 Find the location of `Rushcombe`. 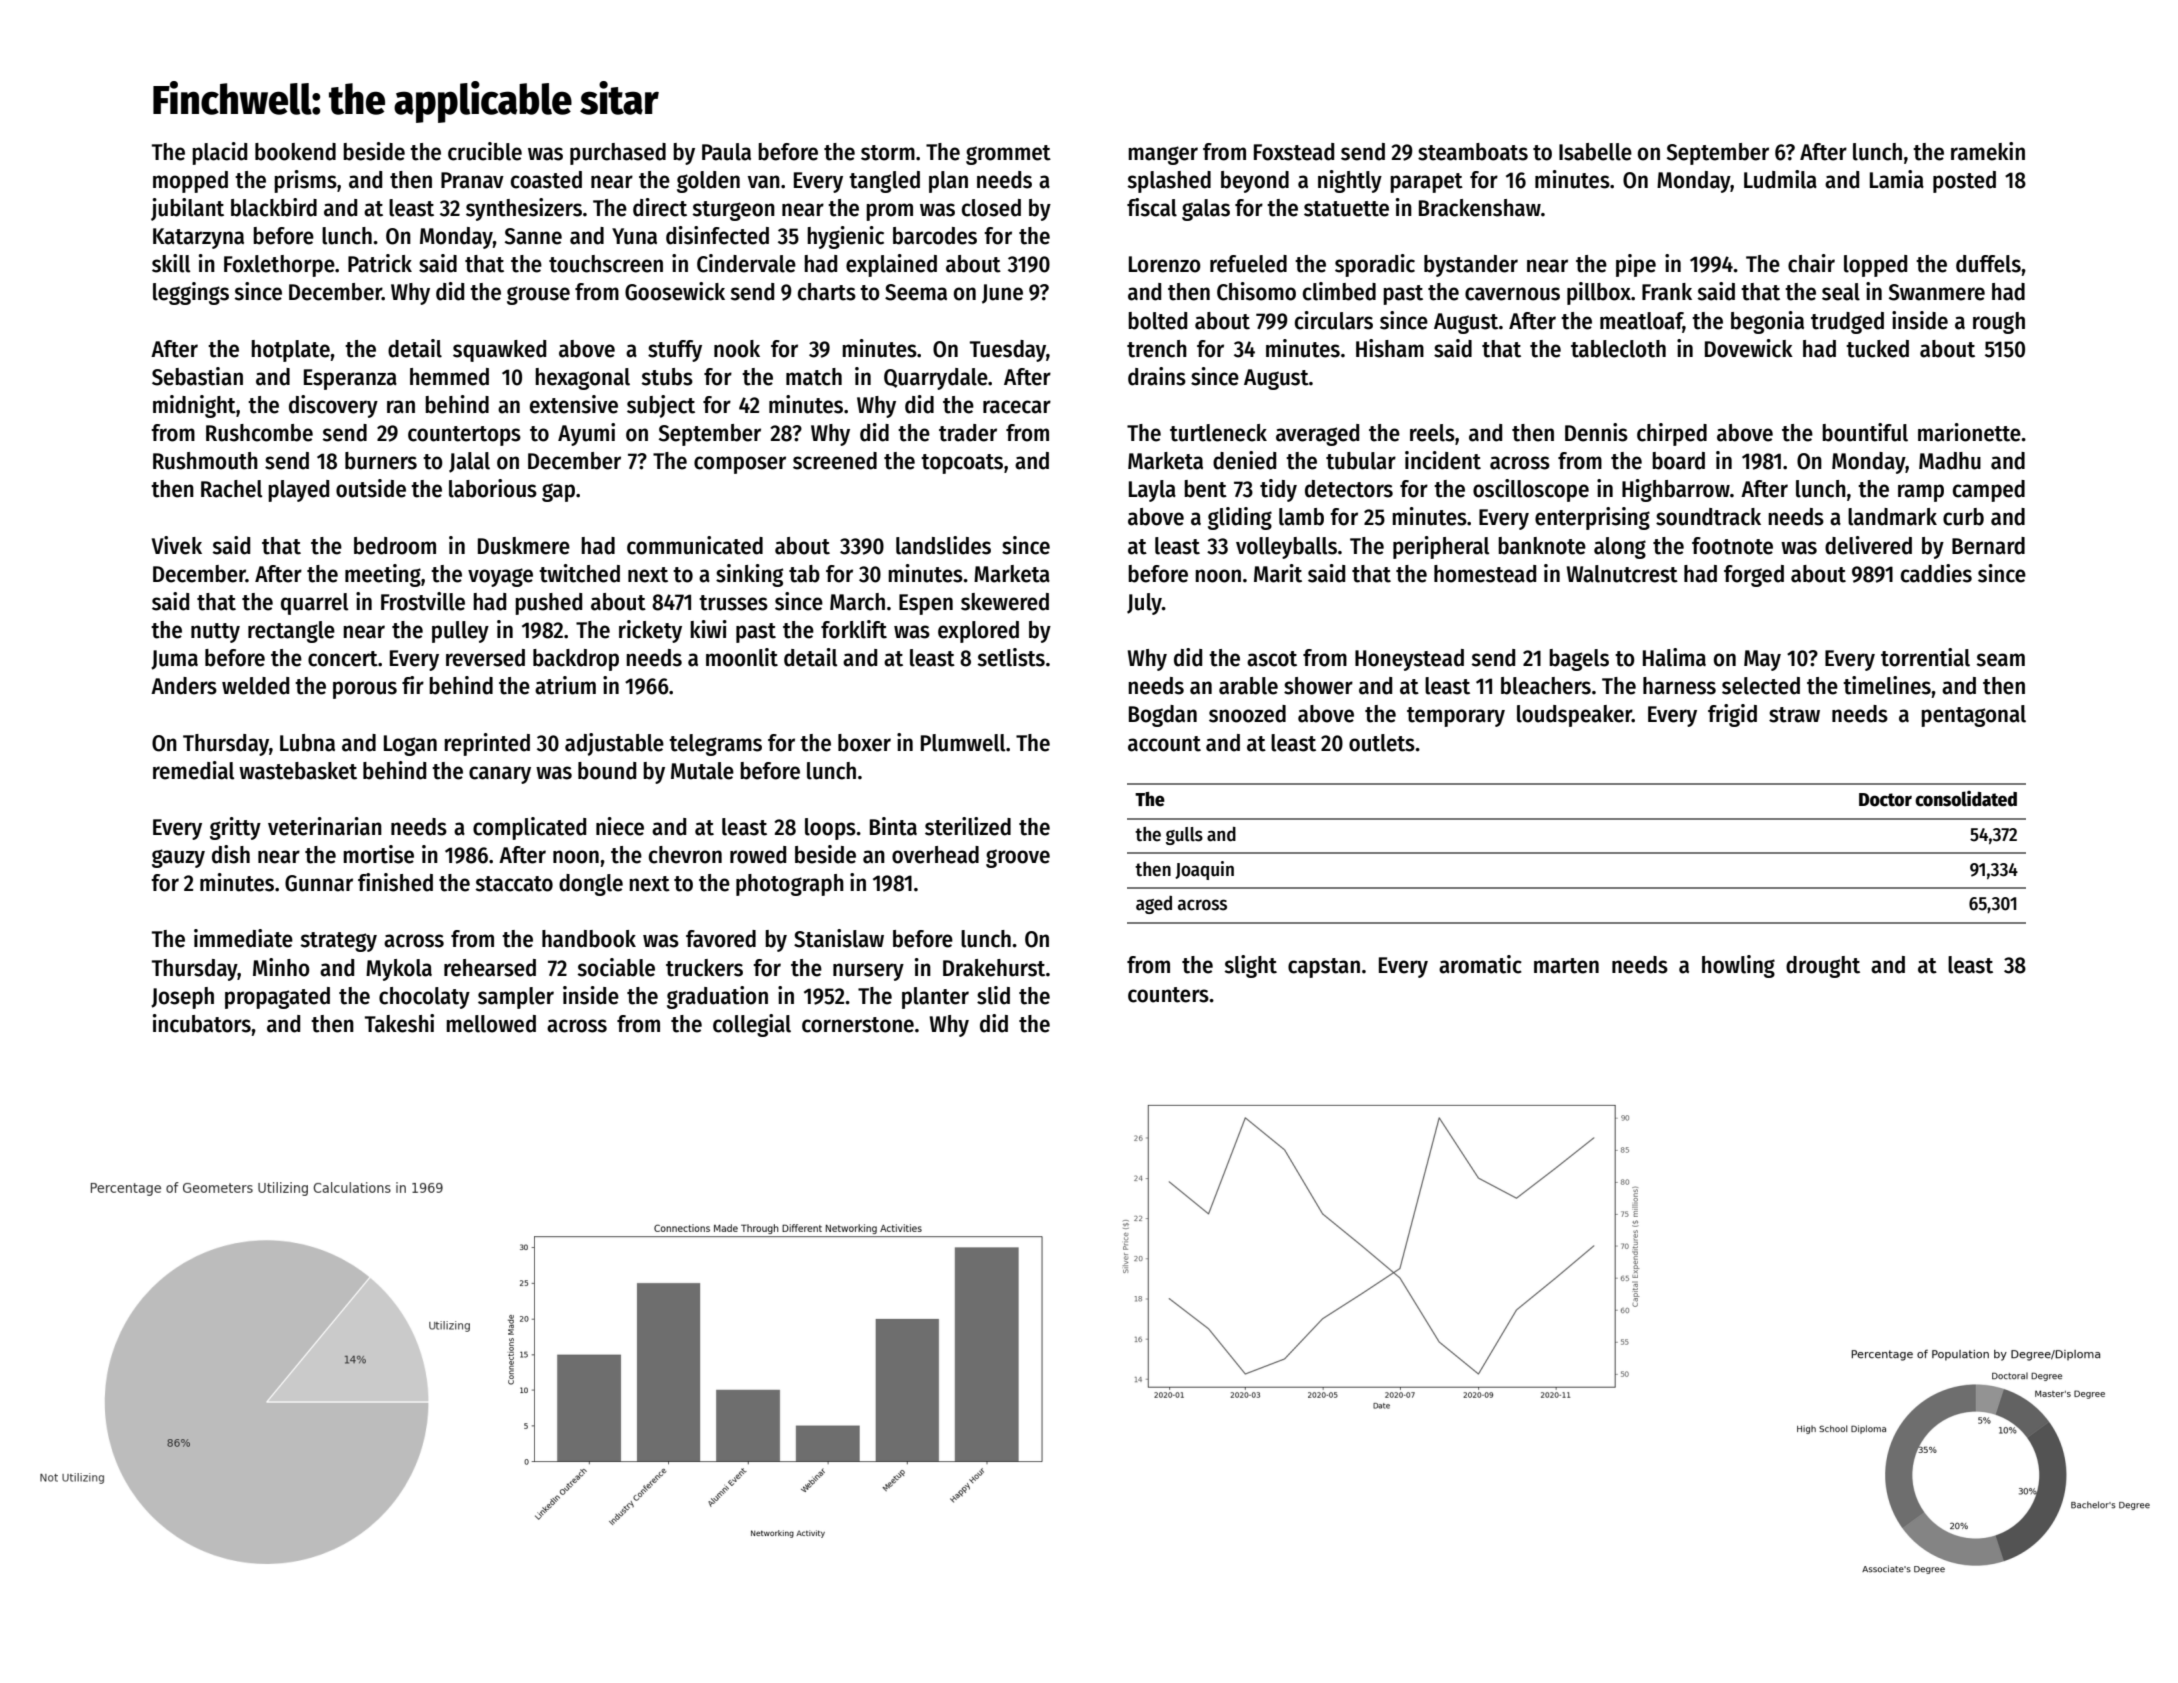

Rushcombe is located at coordinates (259, 433).
